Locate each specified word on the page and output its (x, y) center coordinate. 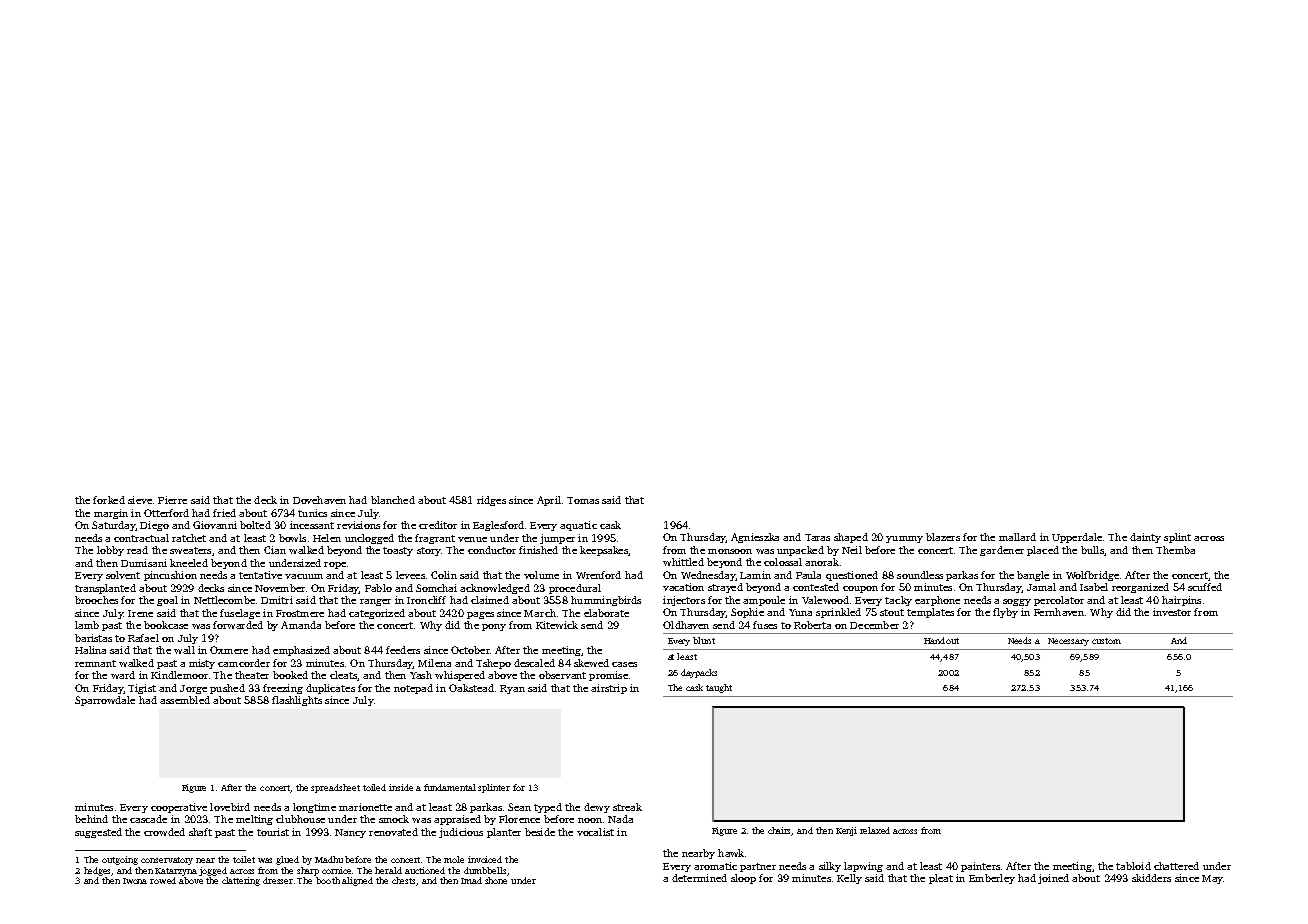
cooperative (179, 808)
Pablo (378, 588)
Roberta (812, 625)
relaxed (875, 830)
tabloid (1133, 866)
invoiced (485, 859)
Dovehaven (319, 500)
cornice (337, 870)
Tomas (583, 500)
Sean (519, 807)
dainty (1145, 538)
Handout (941, 640)
